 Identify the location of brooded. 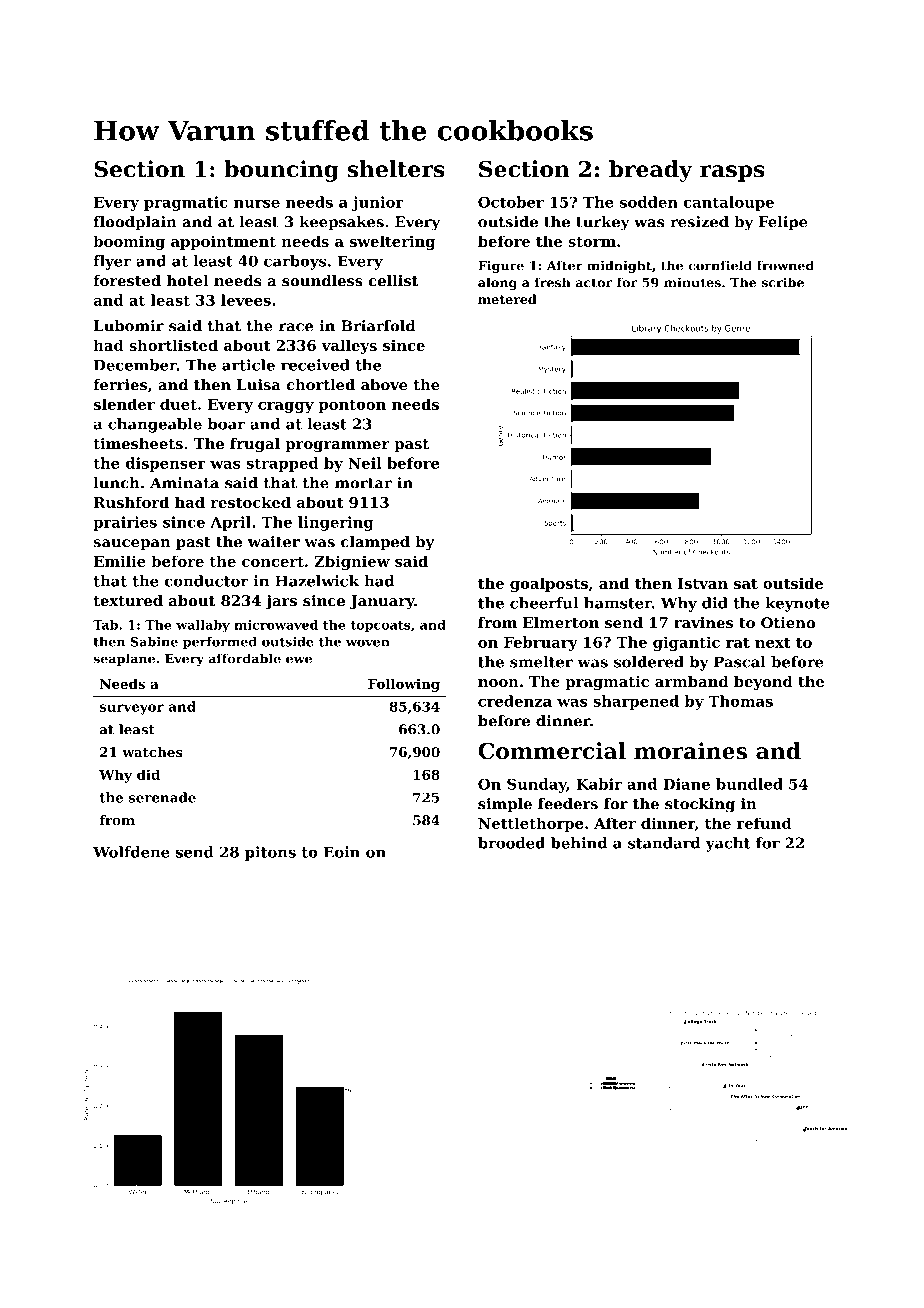
(511, 843).
